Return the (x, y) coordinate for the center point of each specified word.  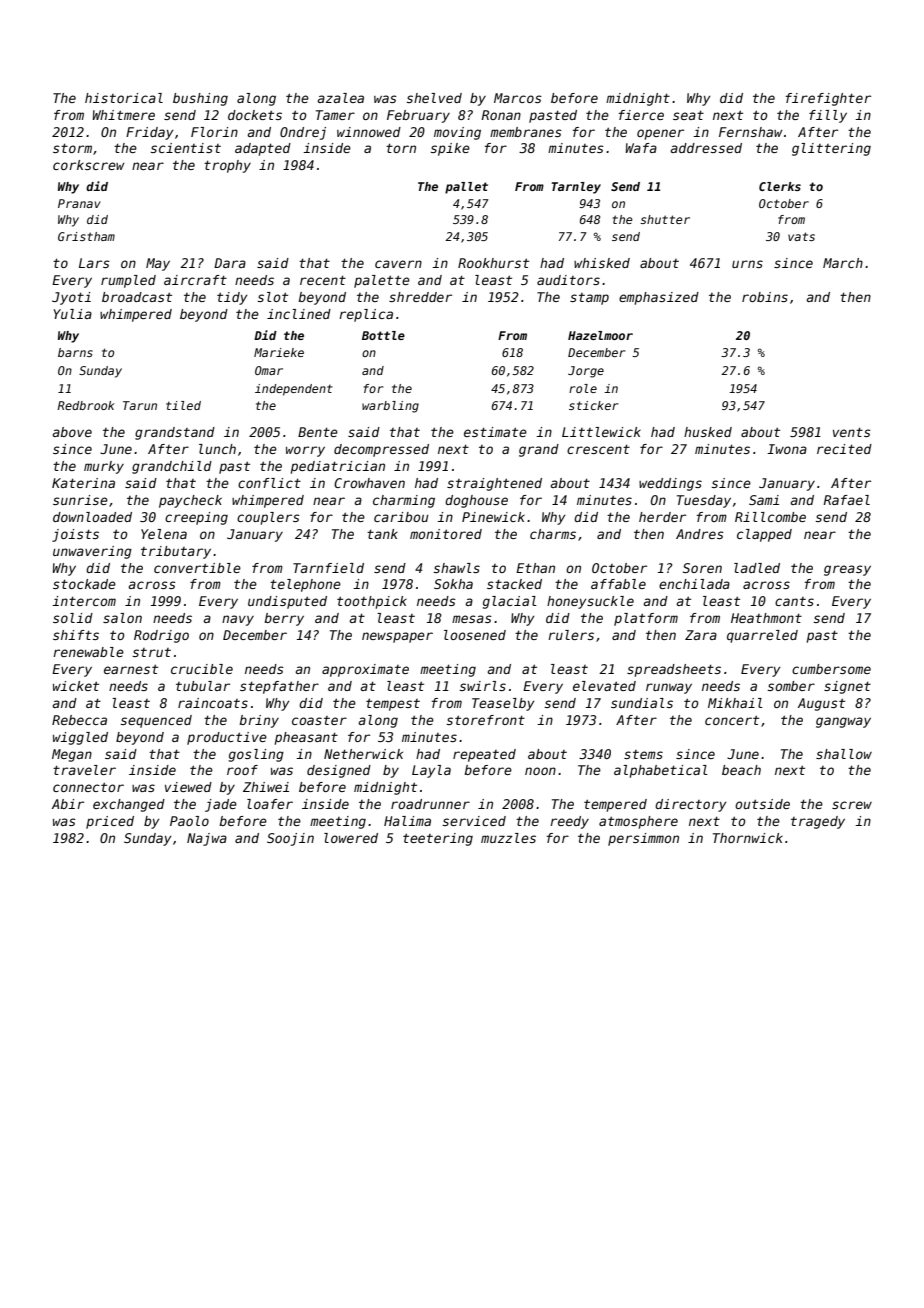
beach (741, 770)
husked (708, 432)
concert (732, 720)
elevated (604, 686)
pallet (466, 188)
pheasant (306, 738)
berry (284, 619)
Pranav (79, 203)
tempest (393, 704)
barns (75, 352)
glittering (831, 149)
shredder (420, 297)
